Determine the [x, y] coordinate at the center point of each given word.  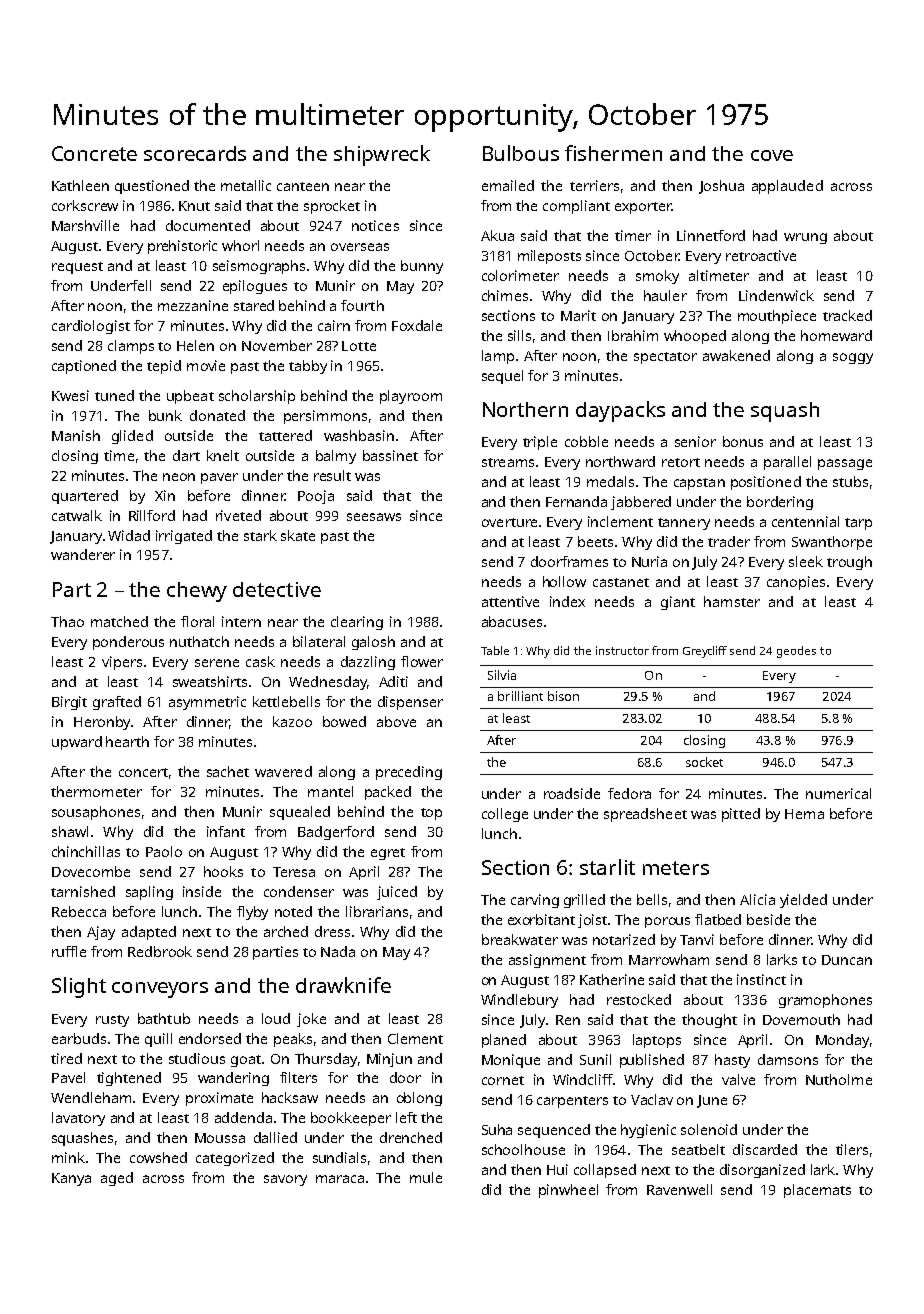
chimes [505, 295]
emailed [508, 185]
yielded [803, 901]
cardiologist [91, 327]
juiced [397, 893]
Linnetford [711, 235]
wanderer [83, 554]
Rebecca [79, 911]
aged [117, 1179]
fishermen [613, 153]
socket [704, 762]
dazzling [368, 663]
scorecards [195, 153]
